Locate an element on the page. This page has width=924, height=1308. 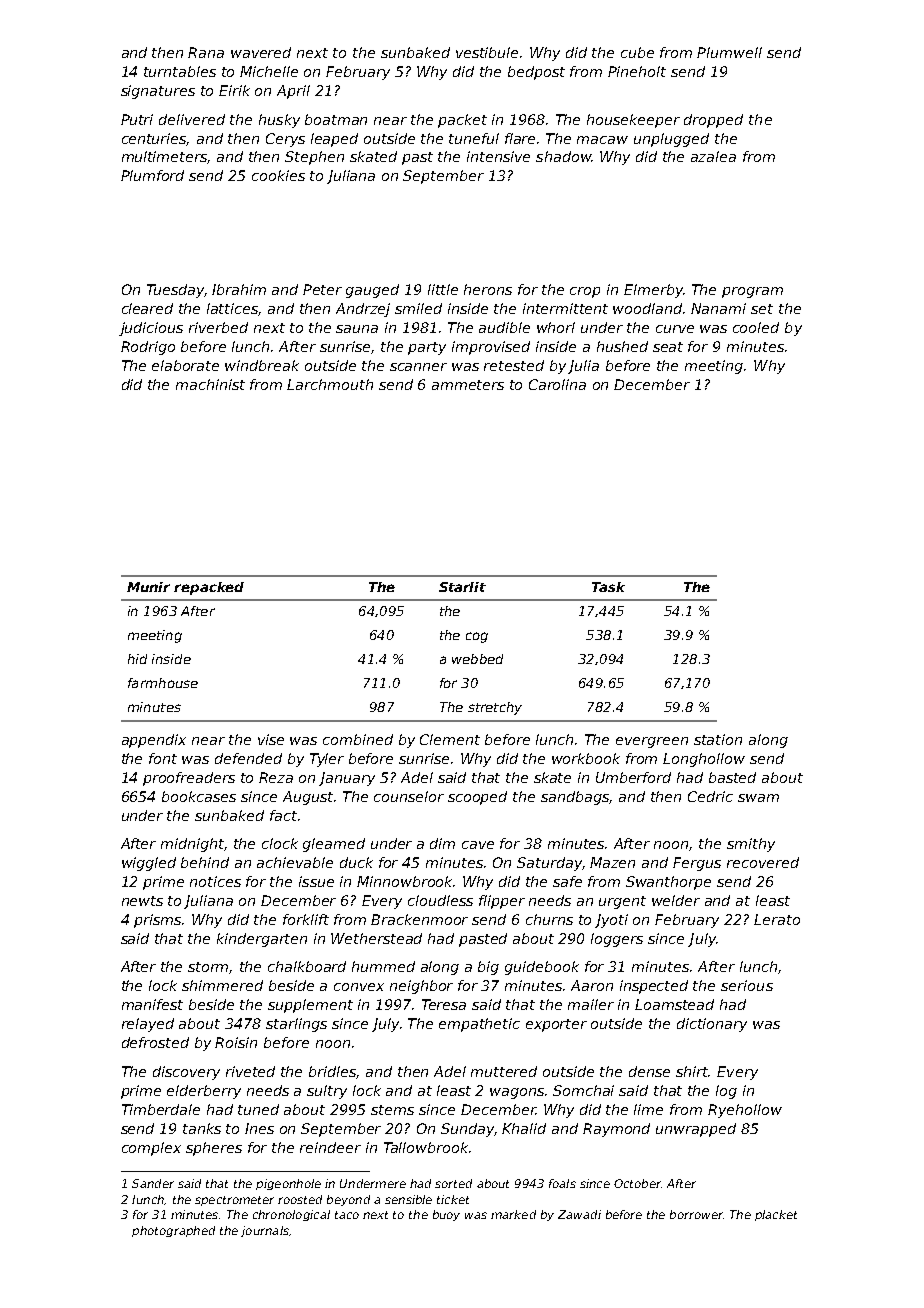
Munir is located at coordinates (148, 587).
